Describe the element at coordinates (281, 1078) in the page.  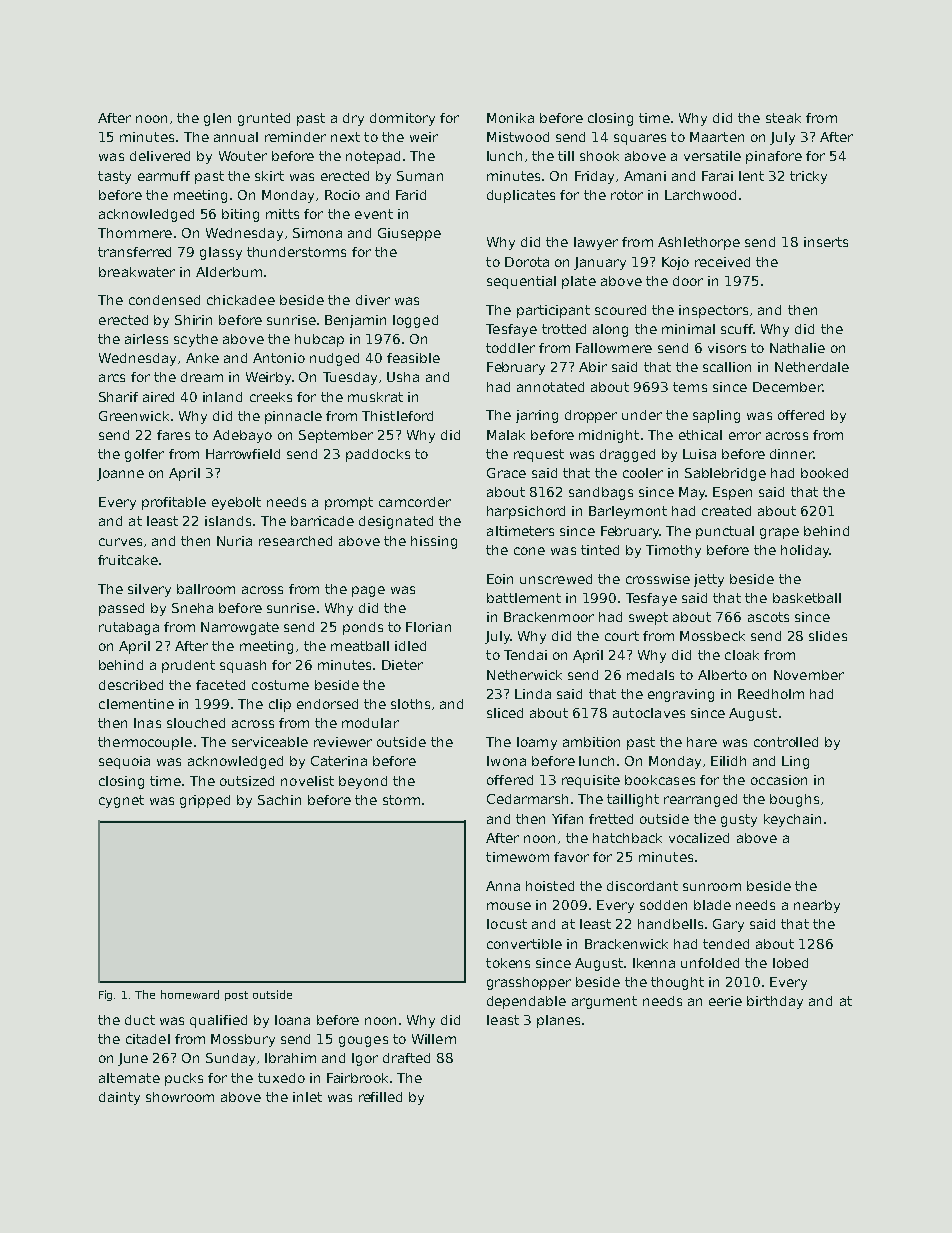
I see `tuxedo` at that location.
